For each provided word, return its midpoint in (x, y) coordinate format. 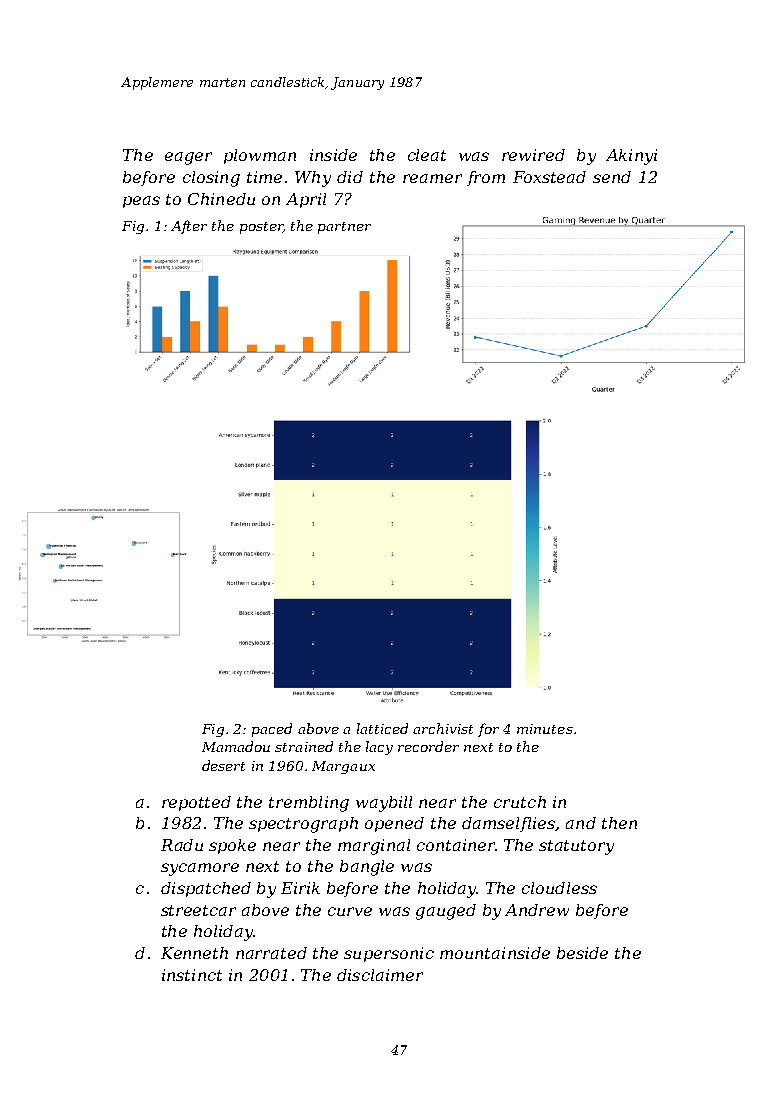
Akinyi (631, 157)
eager (188, 158)
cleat (427, 155)
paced (272, 730)
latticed (382, 728)
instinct (192, 975)
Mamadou (236, 746)
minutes (545, 729)
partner (344, 228)
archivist (443, 728)
